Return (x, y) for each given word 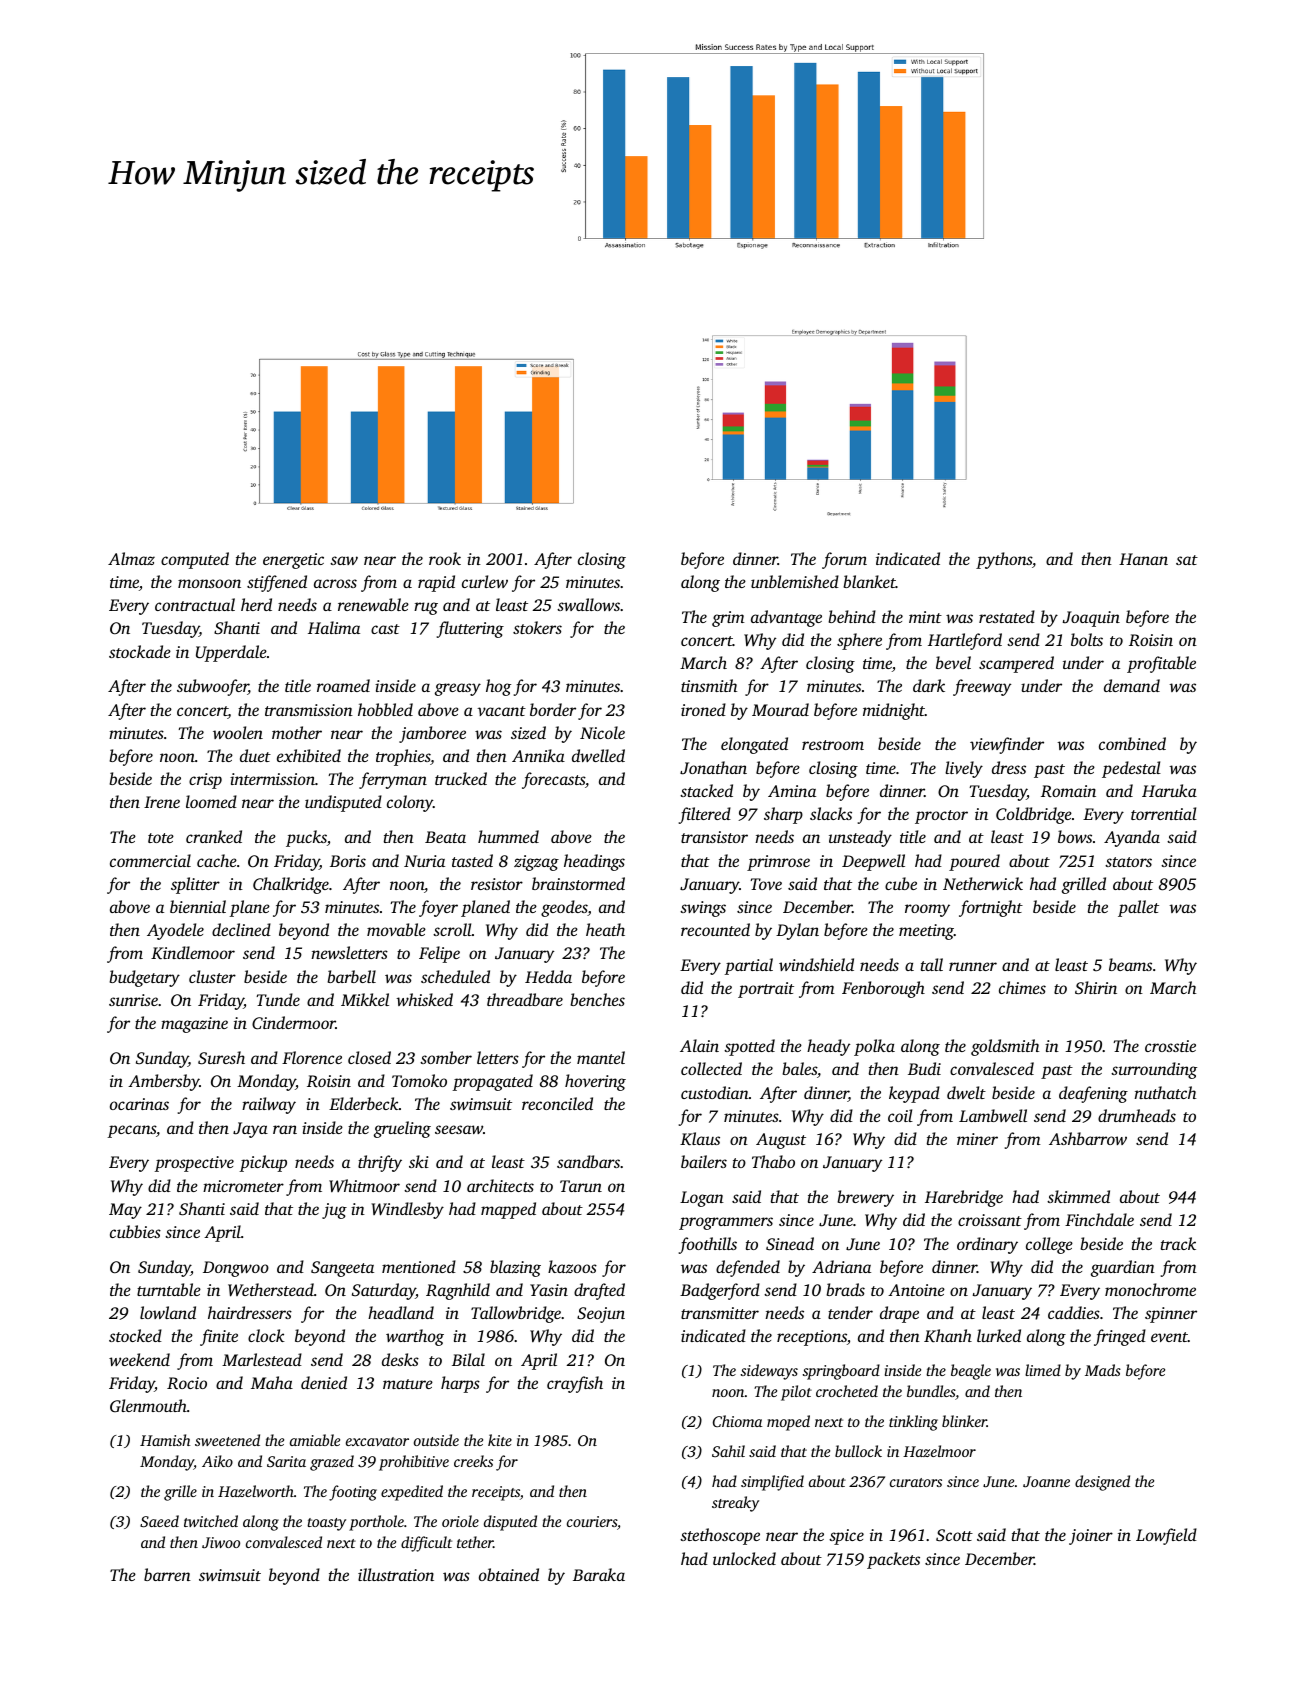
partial (748, 966)
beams (1130, 964)
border (553, 709)
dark (929, 685)
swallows (588, 604)
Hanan (1143, 559)
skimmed (1078, 1196)
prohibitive (414, 1463)
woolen (238, 732)
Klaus (700, 1139)
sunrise (133, 1000)
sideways (769, 1372)
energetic (293, 561)
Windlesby (407, 1210)
